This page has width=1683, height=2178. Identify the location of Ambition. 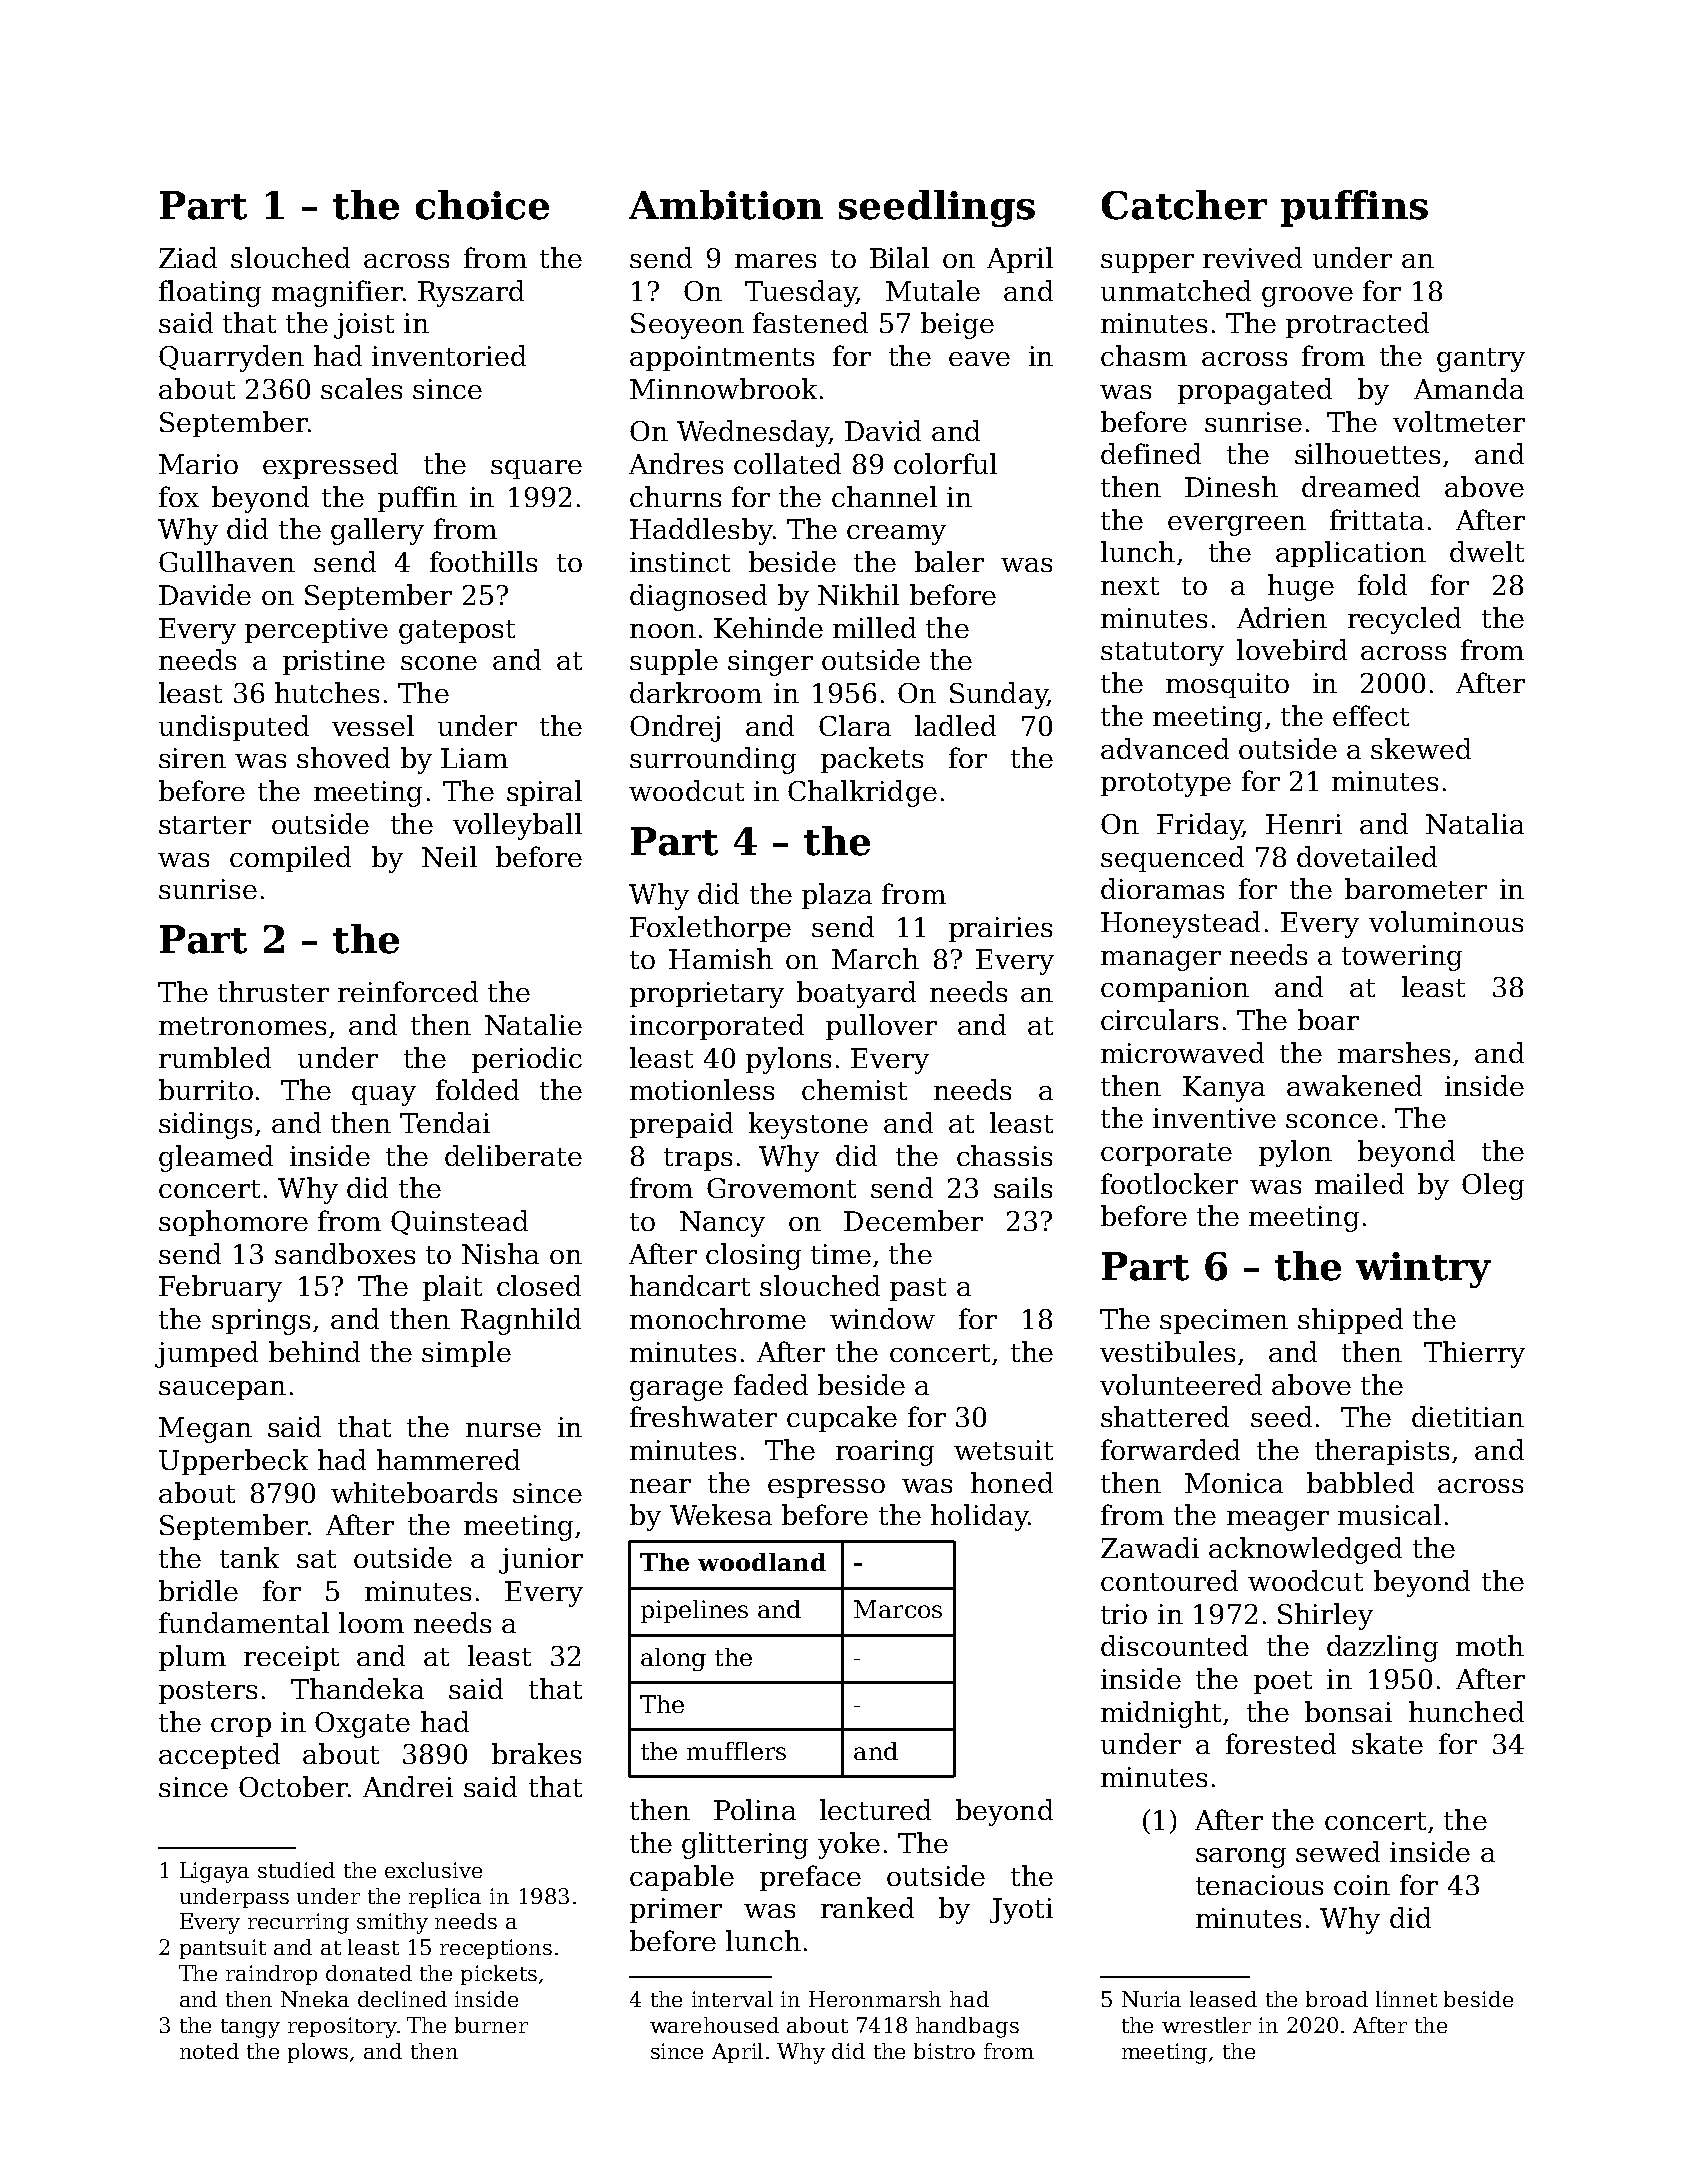
(726, 205).
